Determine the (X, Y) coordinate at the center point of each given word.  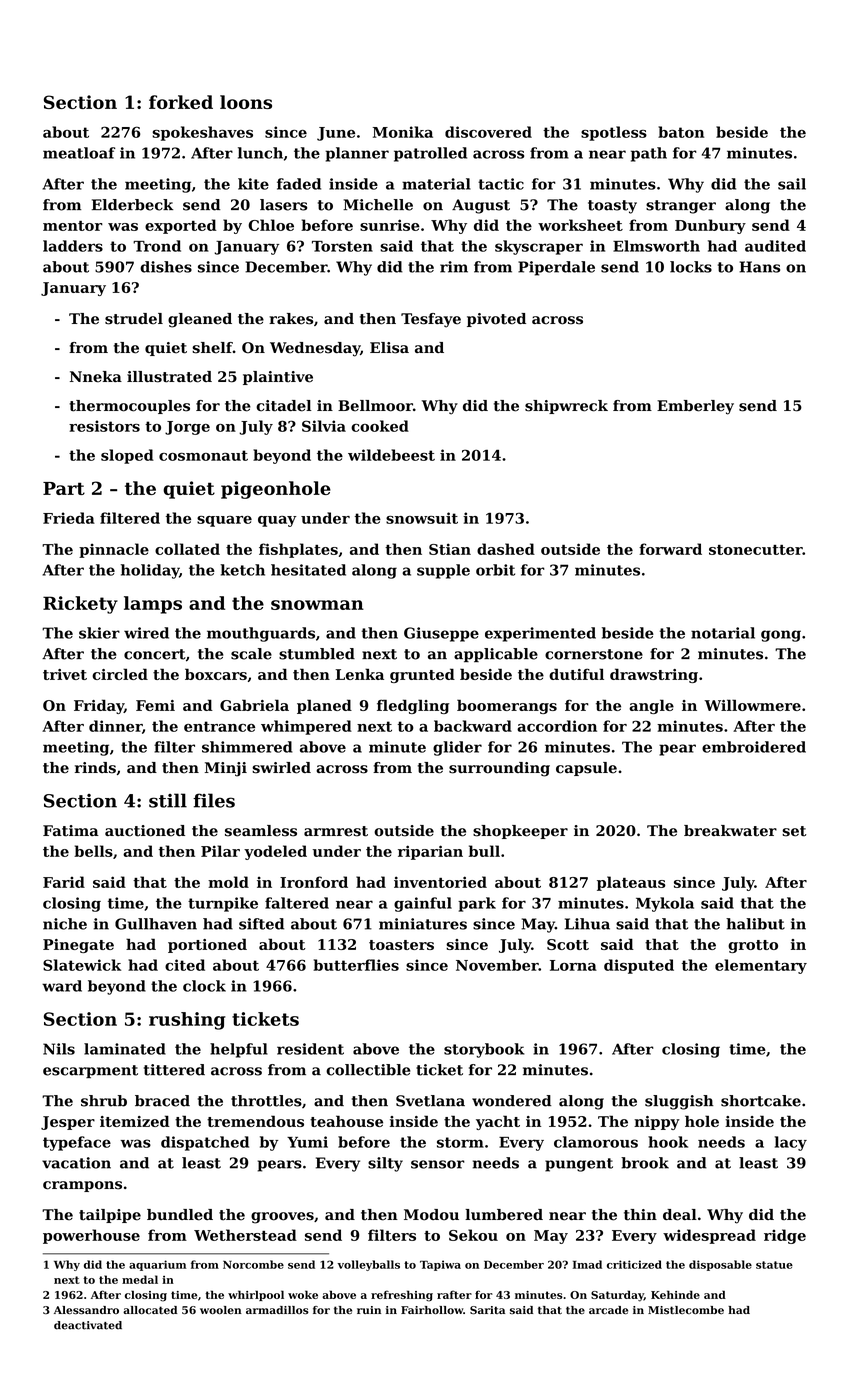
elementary (761, 966)
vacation (76, 1163)
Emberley (695, 407)
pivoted (496, 320)
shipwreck (566, 407)
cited (185, 965)
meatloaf (79, 153)
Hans (759, 267)
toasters (401, 945)
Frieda (69, 518)
